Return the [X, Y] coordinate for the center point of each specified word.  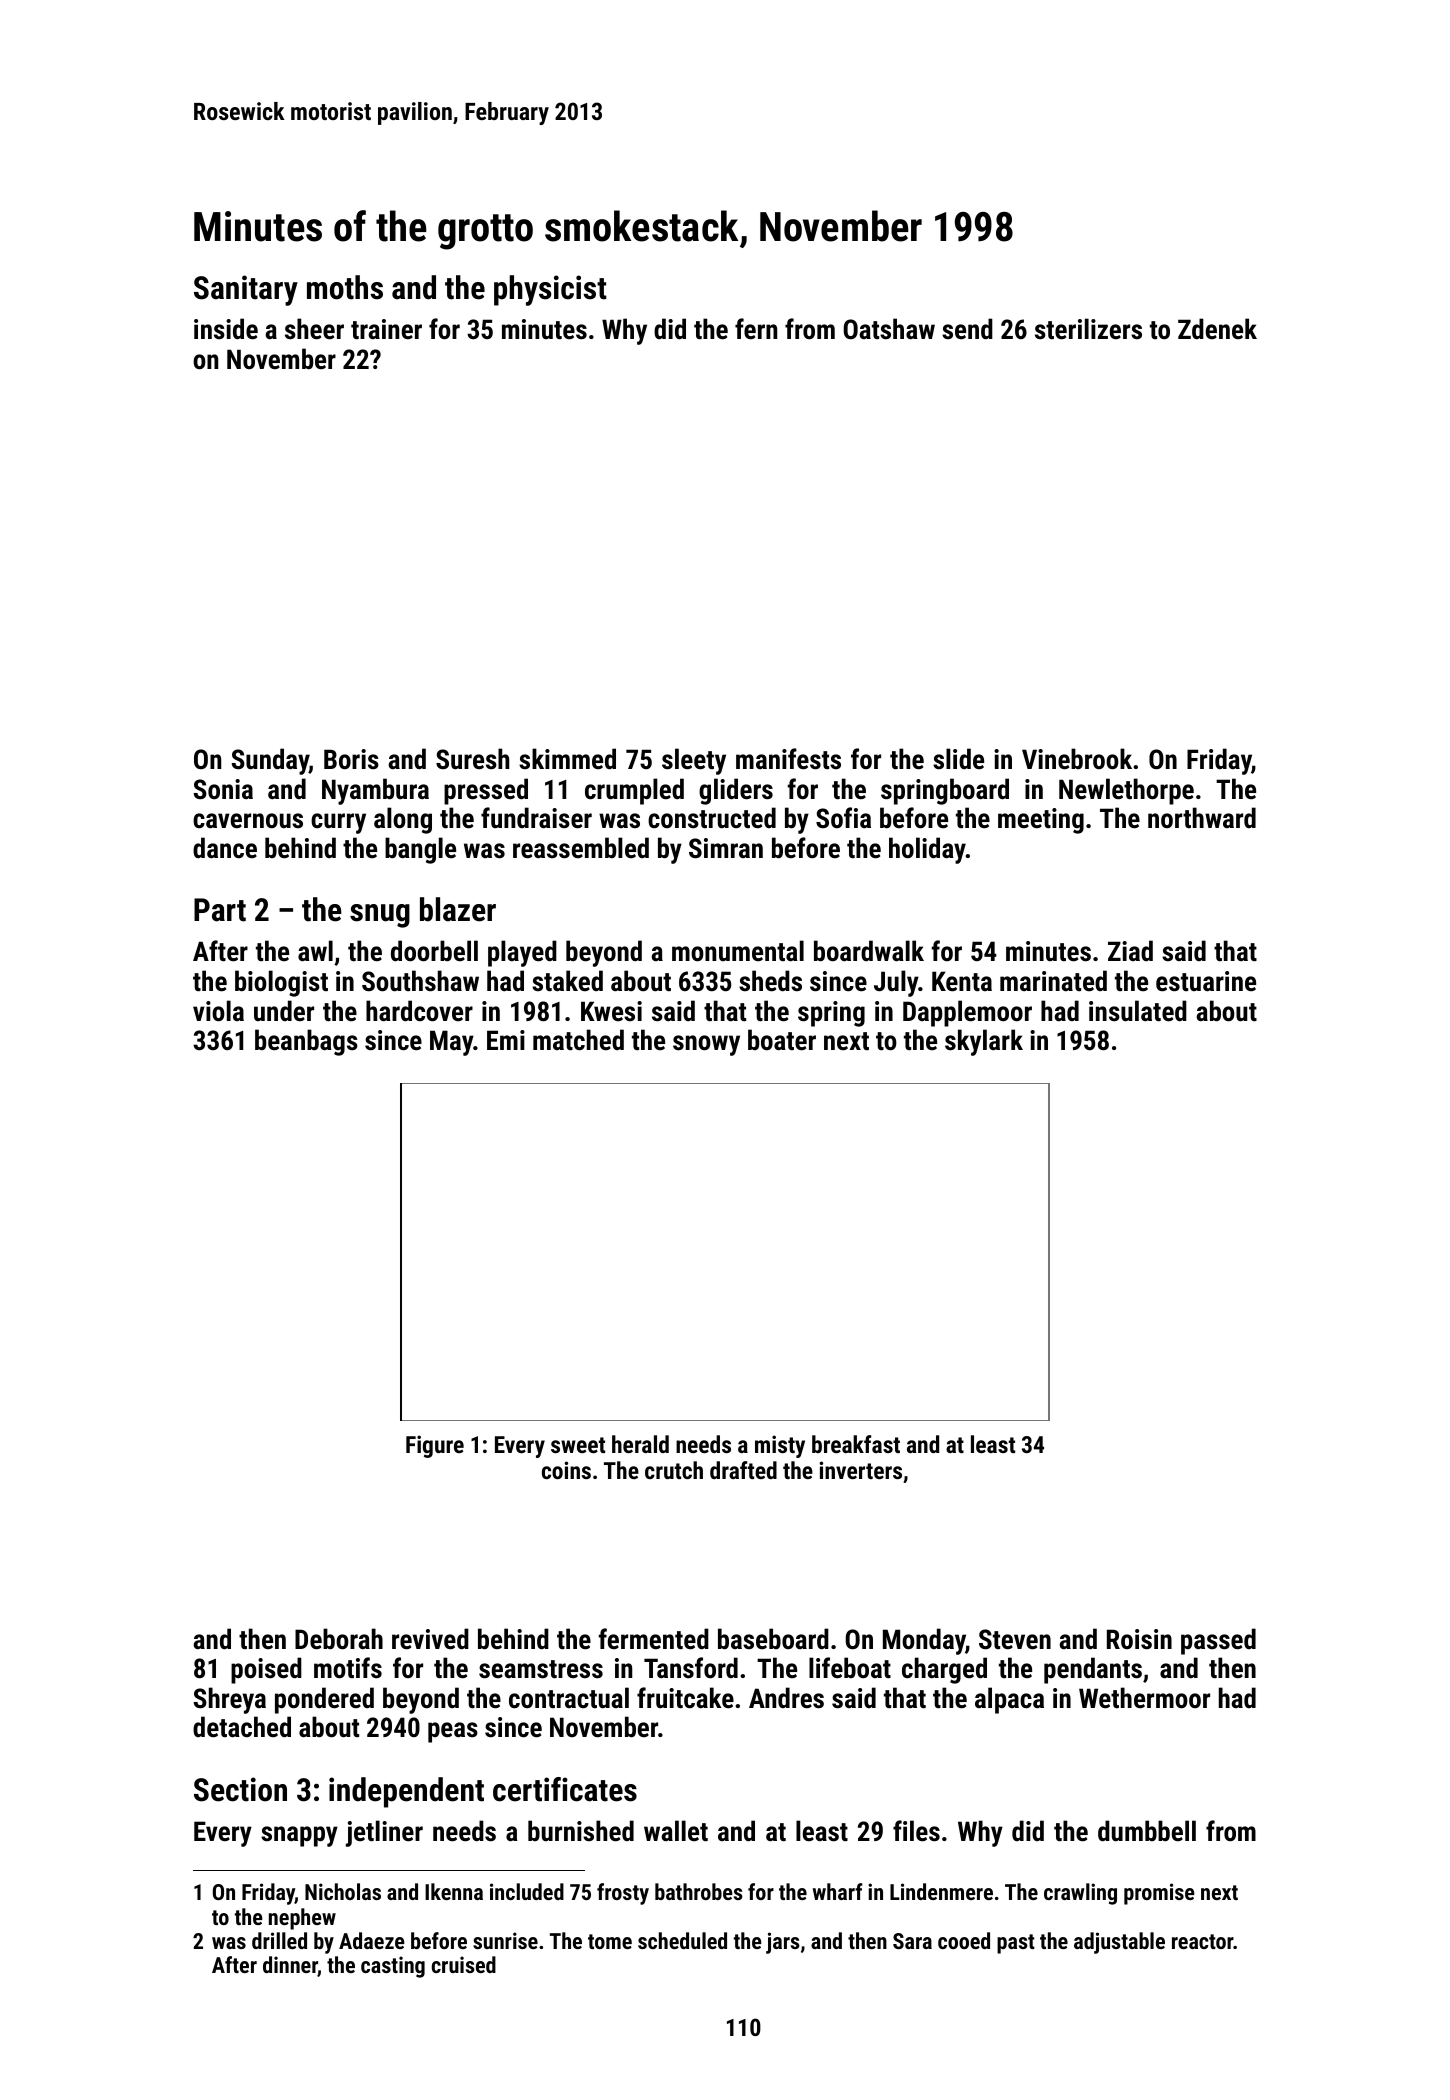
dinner [290, 1966]
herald [640, 1444]
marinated [1053, 981]
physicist [550, 290]
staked [567, 981]
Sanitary [246, 290]
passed [1218, 1641]
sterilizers [1088, 329]
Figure [435, 1446]
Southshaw [420, 981]
